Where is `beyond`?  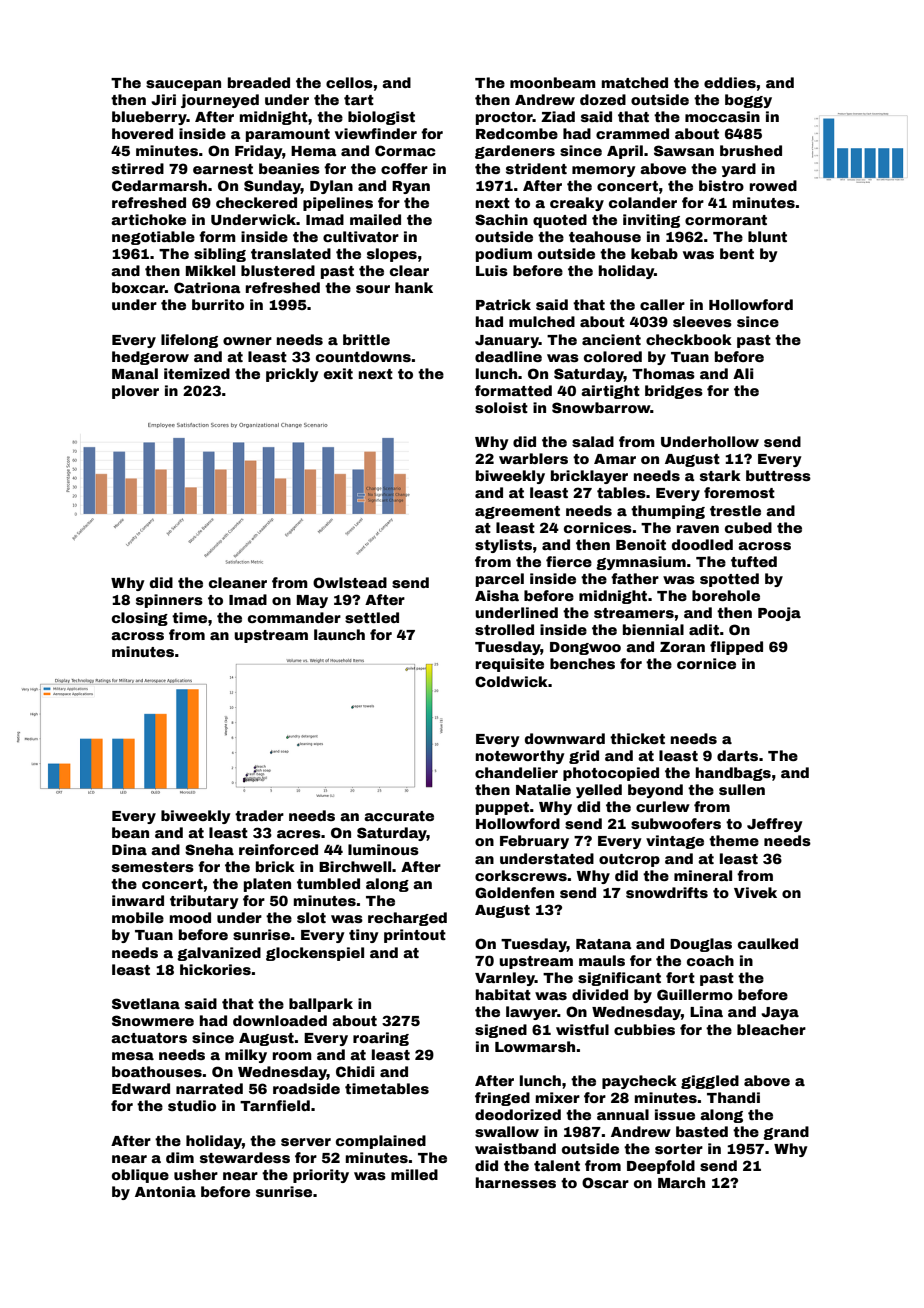
beyond is located at coordinates (655, 791).
